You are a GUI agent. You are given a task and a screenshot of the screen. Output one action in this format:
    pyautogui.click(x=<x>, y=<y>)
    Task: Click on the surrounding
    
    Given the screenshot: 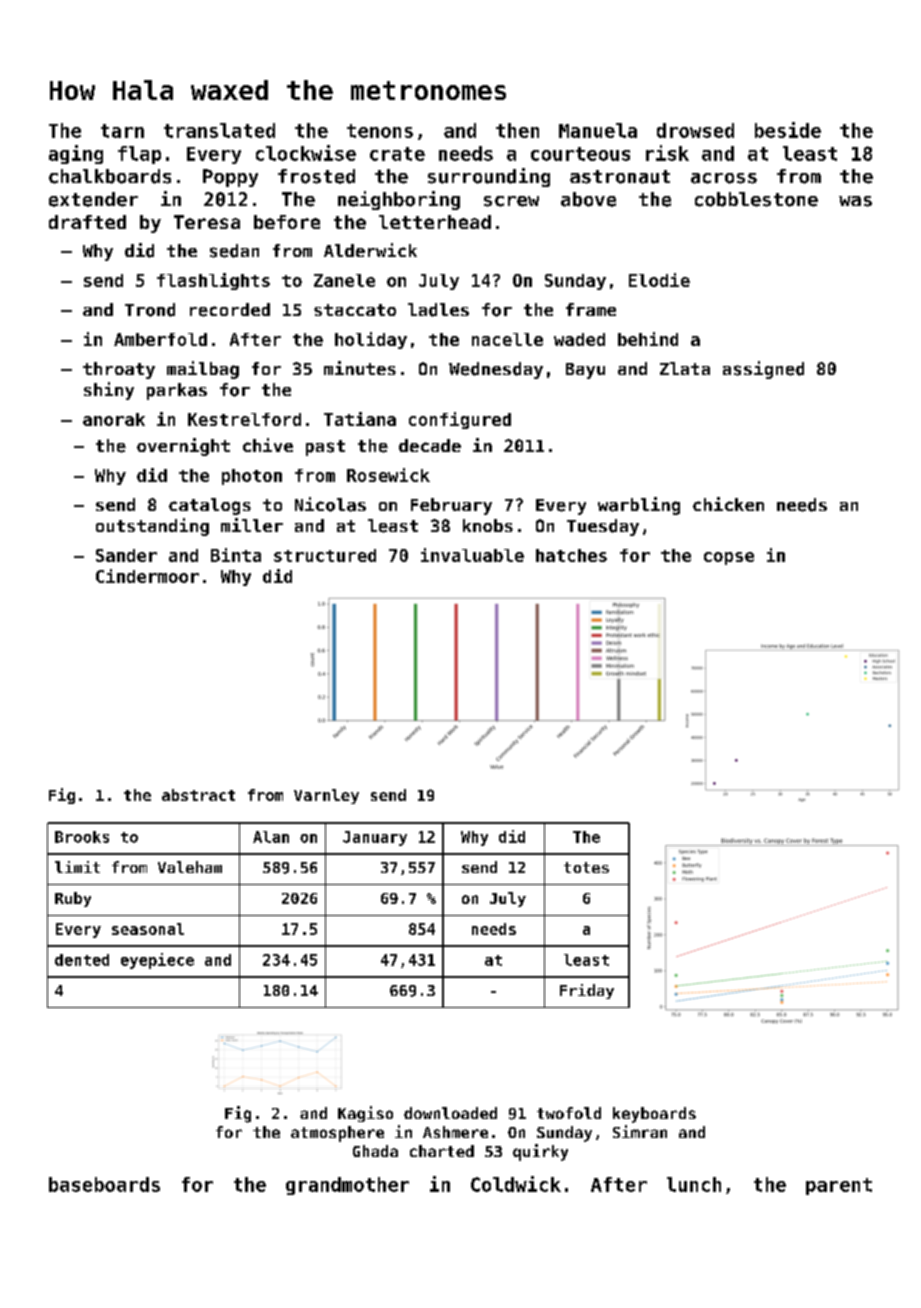 What is the action you would take?
    pyautogui.click(x=489, y=177)
